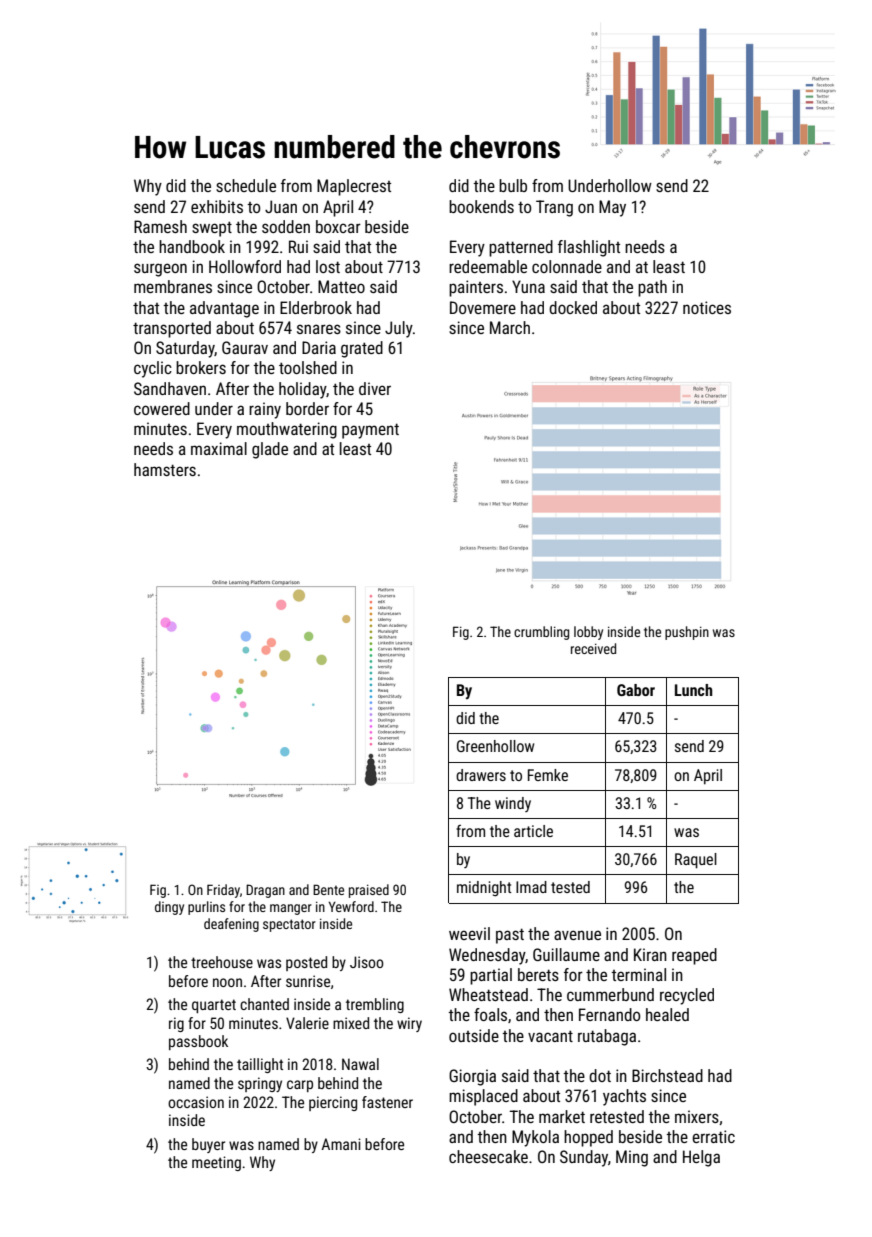  What do you see at coordinates (265, 891) in the page?
I see `Dragan` at bounding box center [265, 891].
